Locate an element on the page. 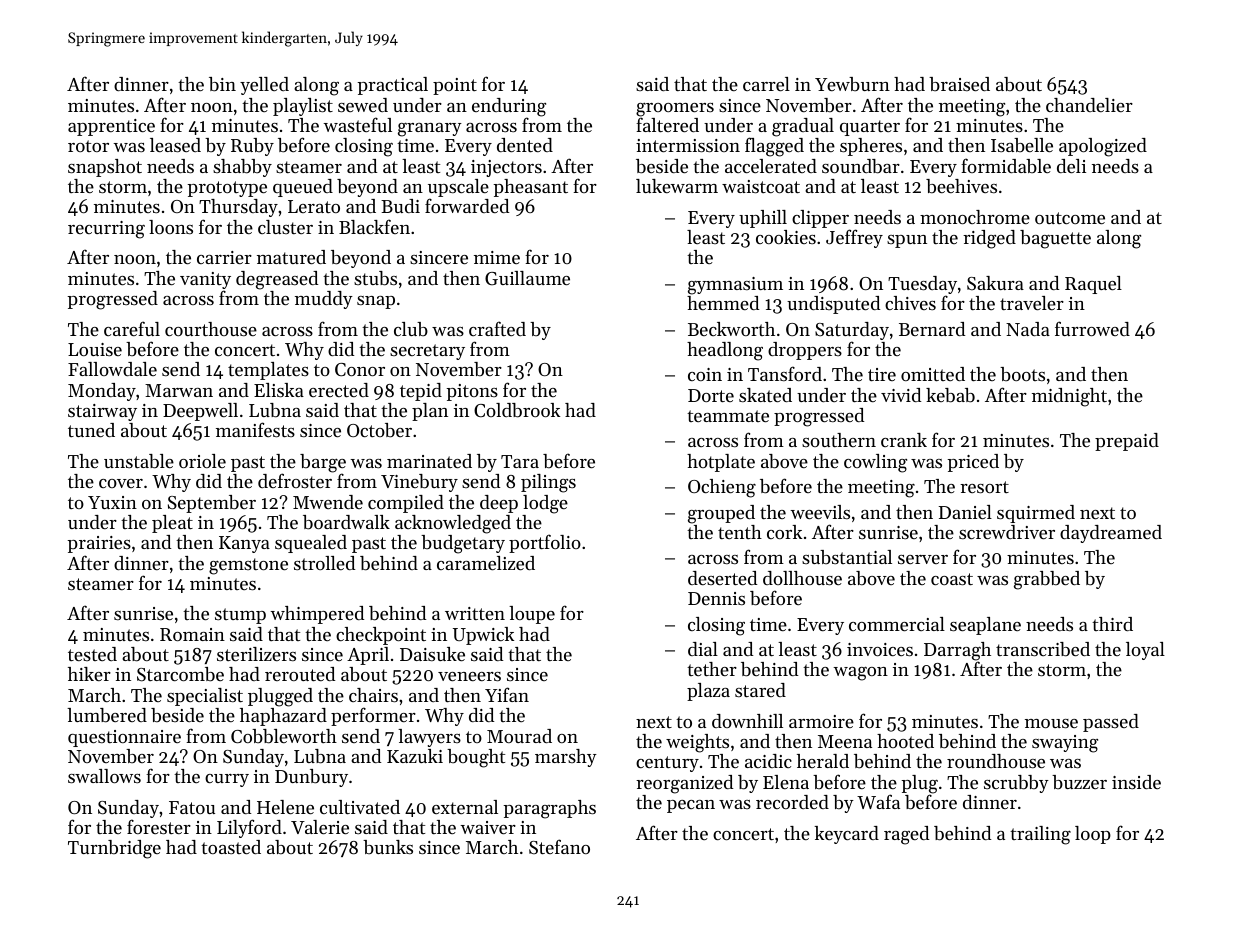 Image resolution: width=1233 pixels, height=952 pixels. portfolio is located at coordinates (545, 543).
